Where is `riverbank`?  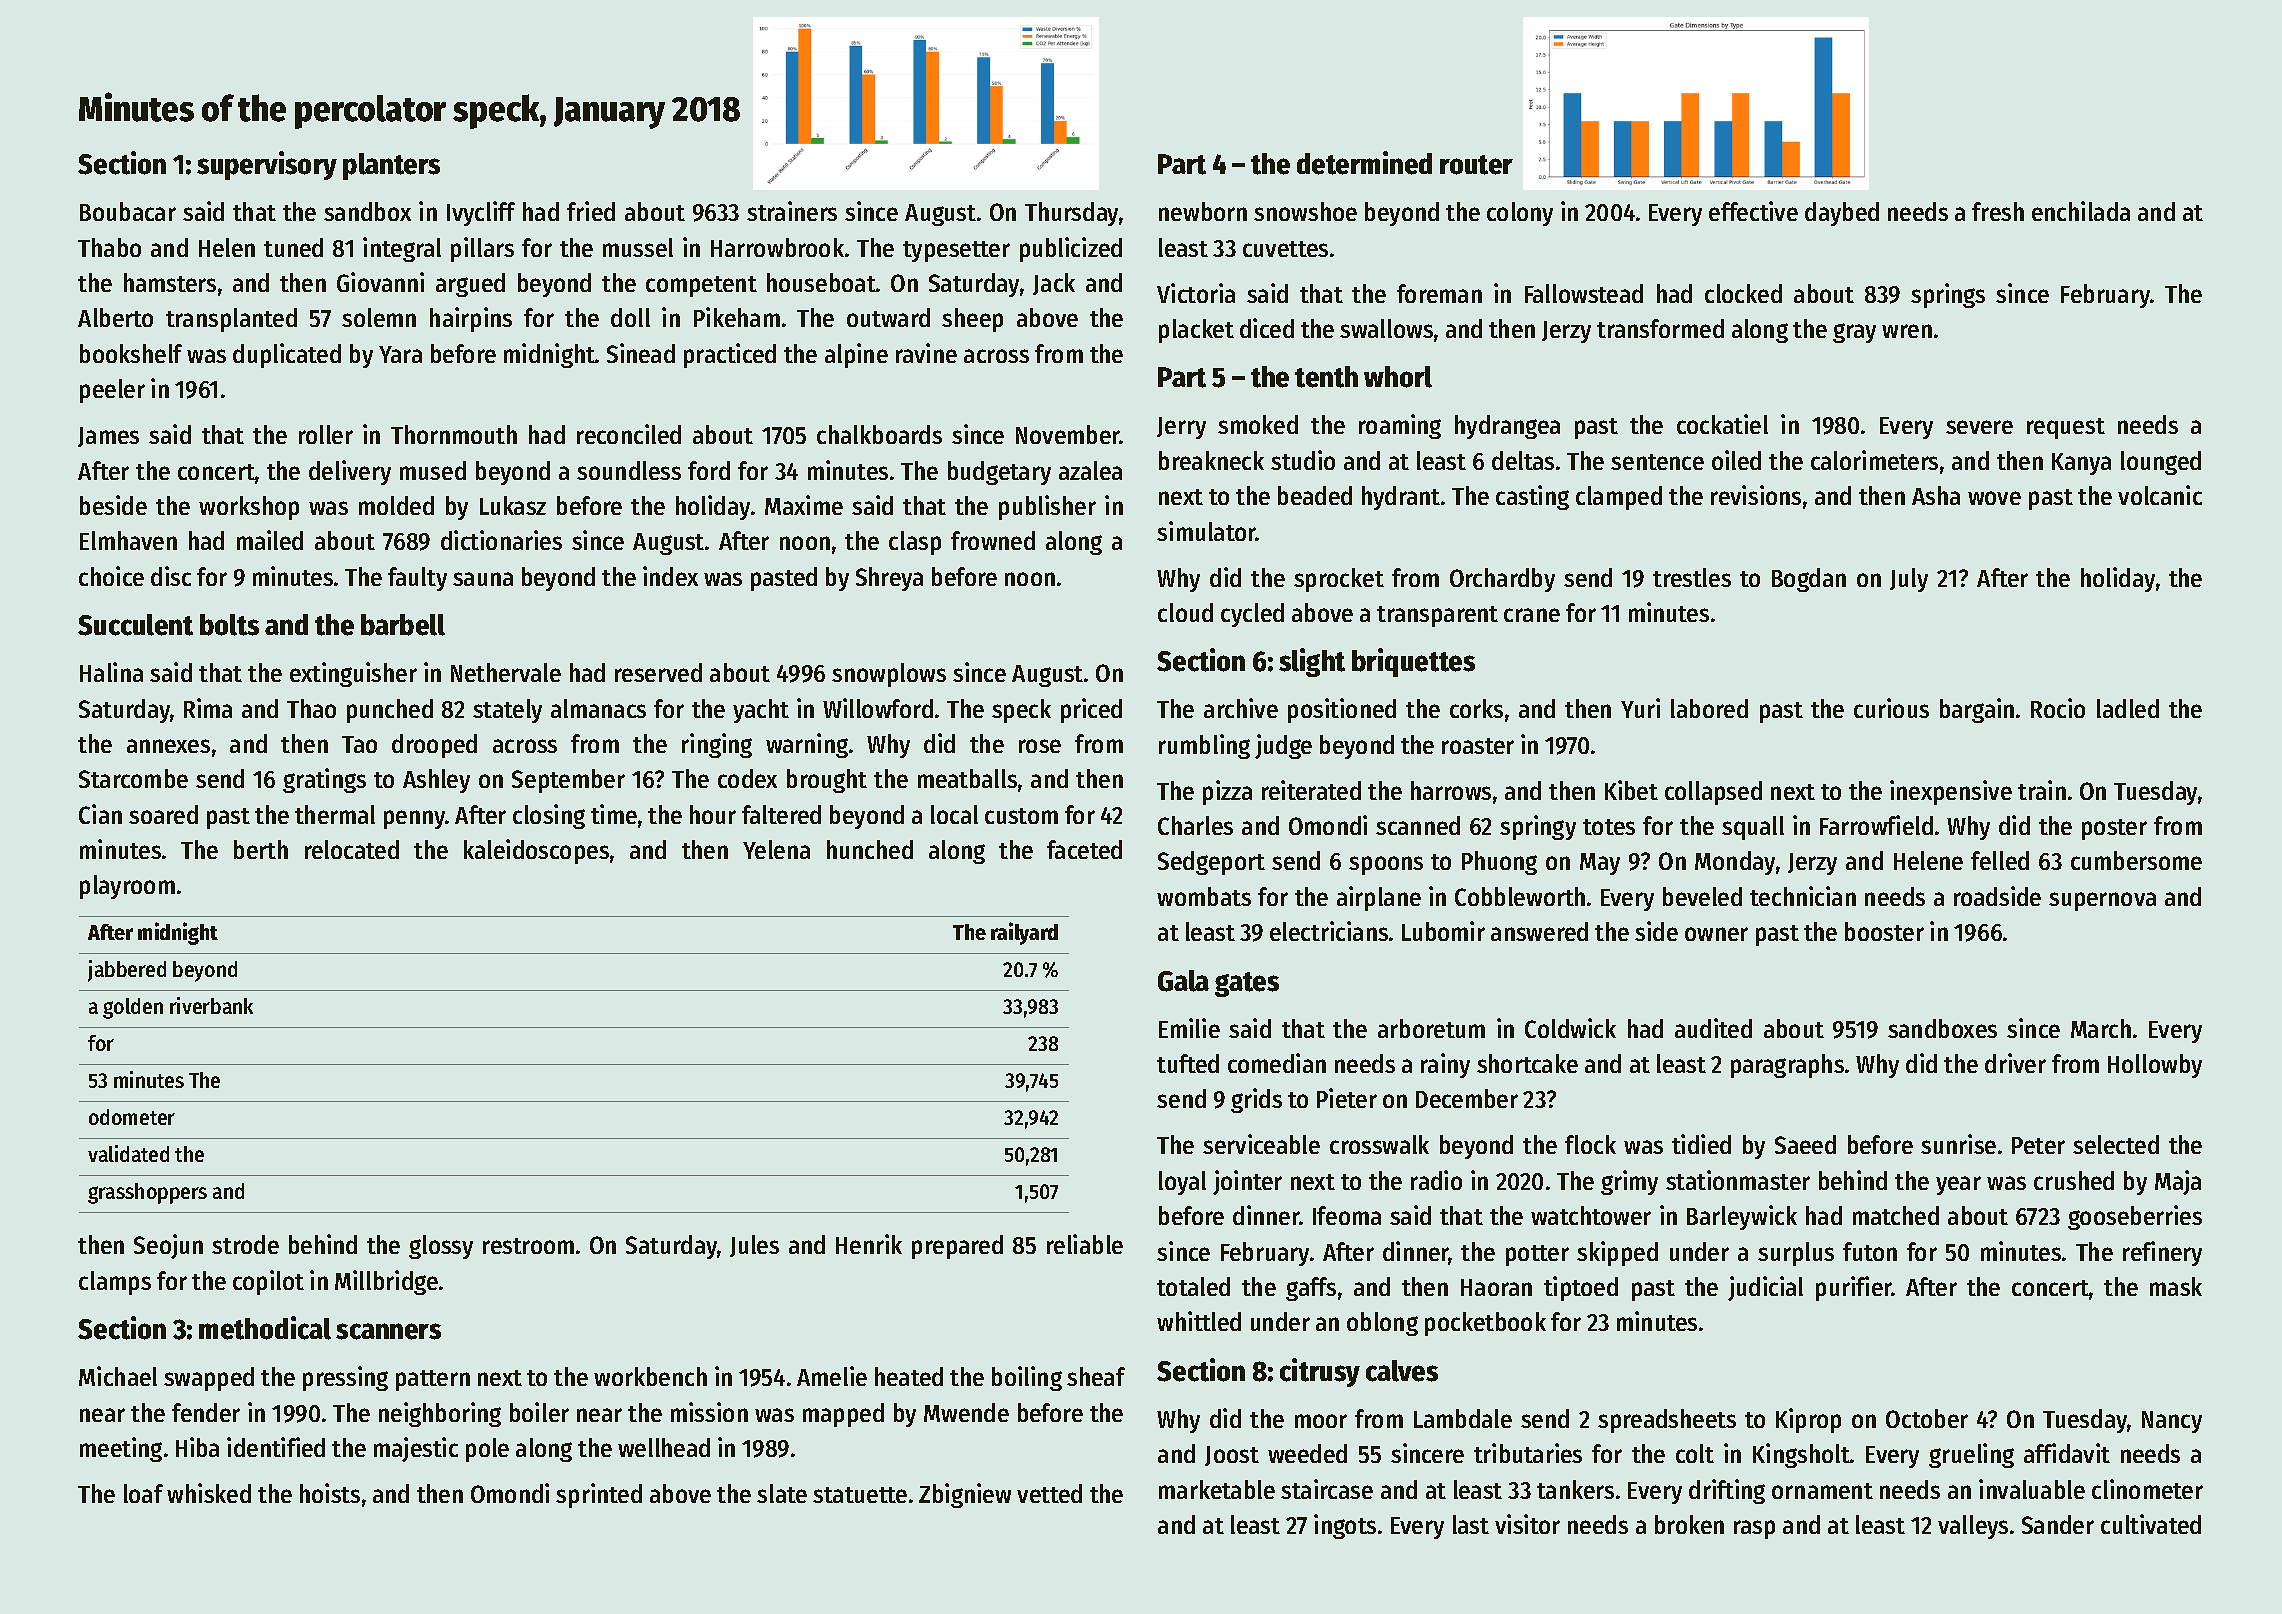
riverbank is located at coordinates (211, 1005).
